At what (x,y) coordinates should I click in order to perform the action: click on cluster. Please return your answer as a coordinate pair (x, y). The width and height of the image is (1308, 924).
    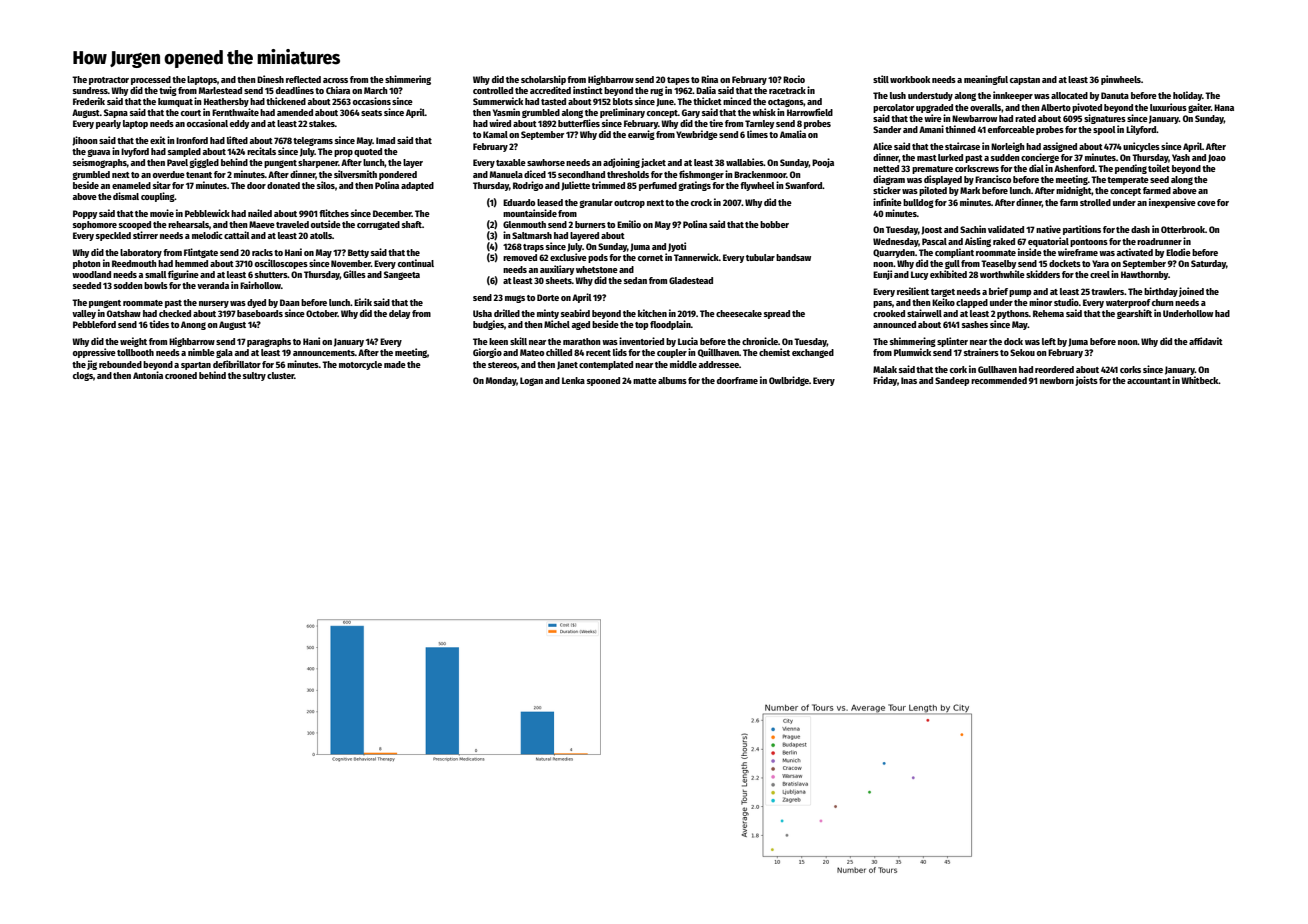
    Looking at the image, I should click on (280, 375).
